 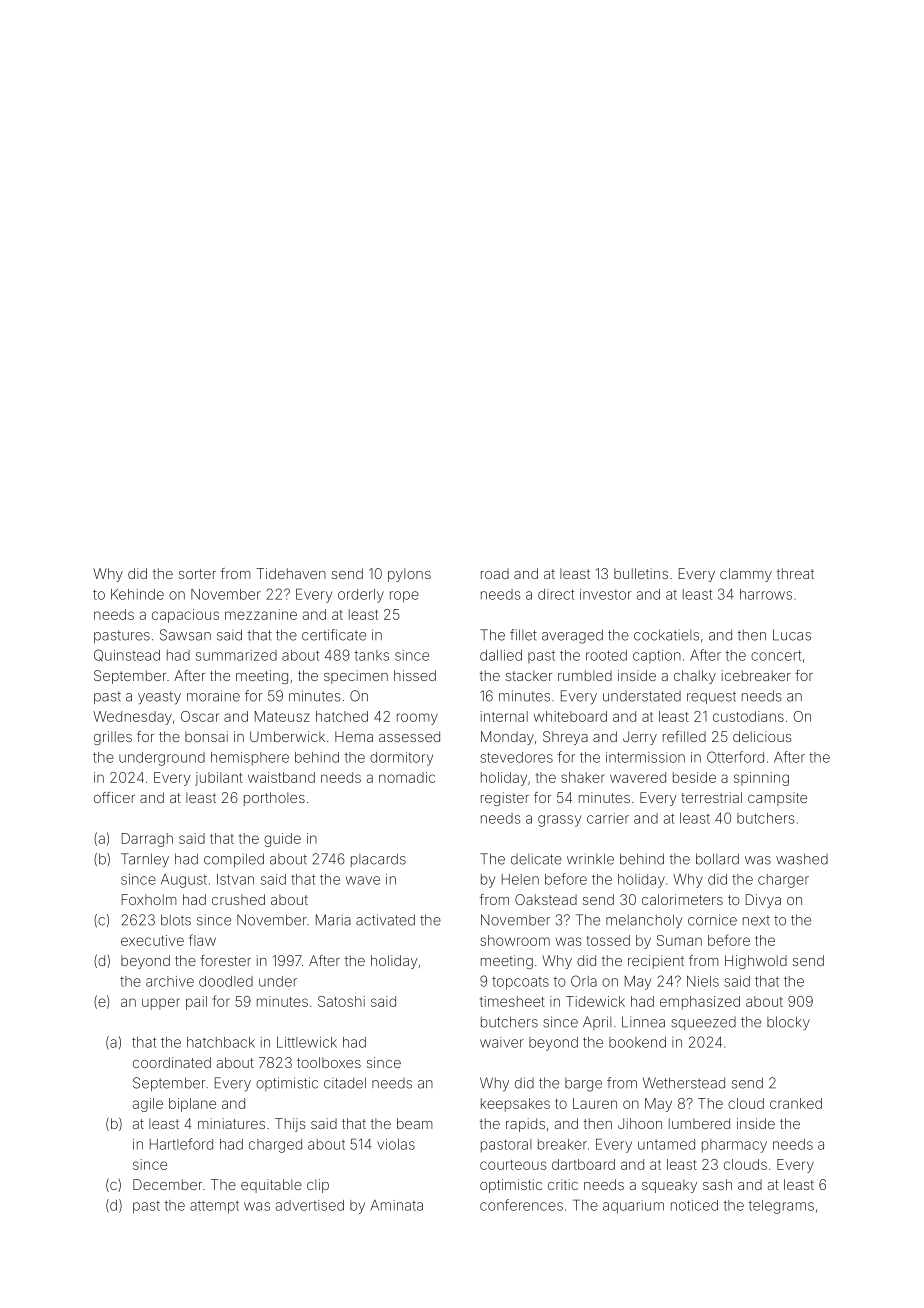 What do you see at coordinates (521, 1205) in the screenshot?
I see `conferences` at bounding box center [521, 1205].
